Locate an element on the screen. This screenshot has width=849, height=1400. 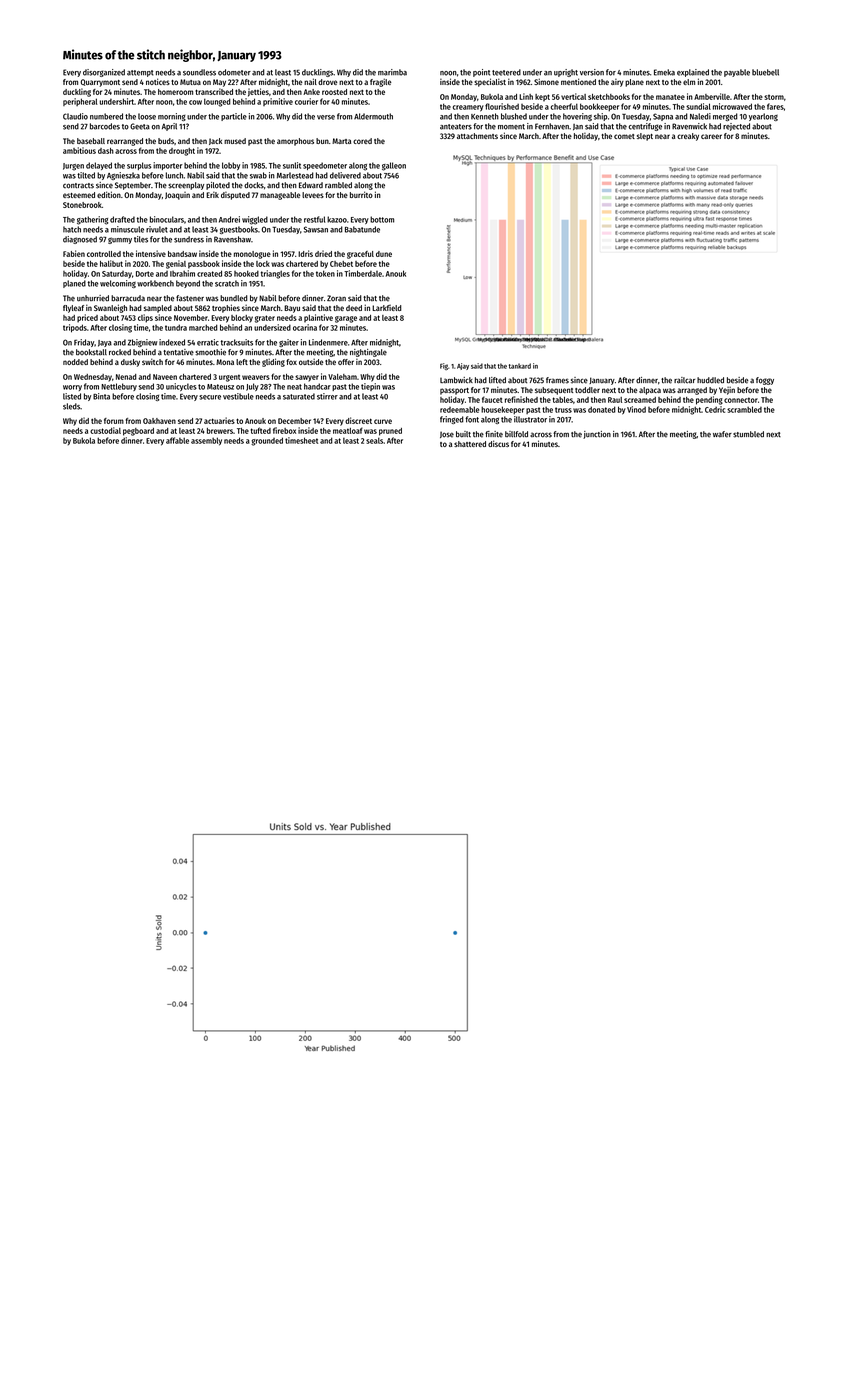
elm is located at coordinates (689, 82).
